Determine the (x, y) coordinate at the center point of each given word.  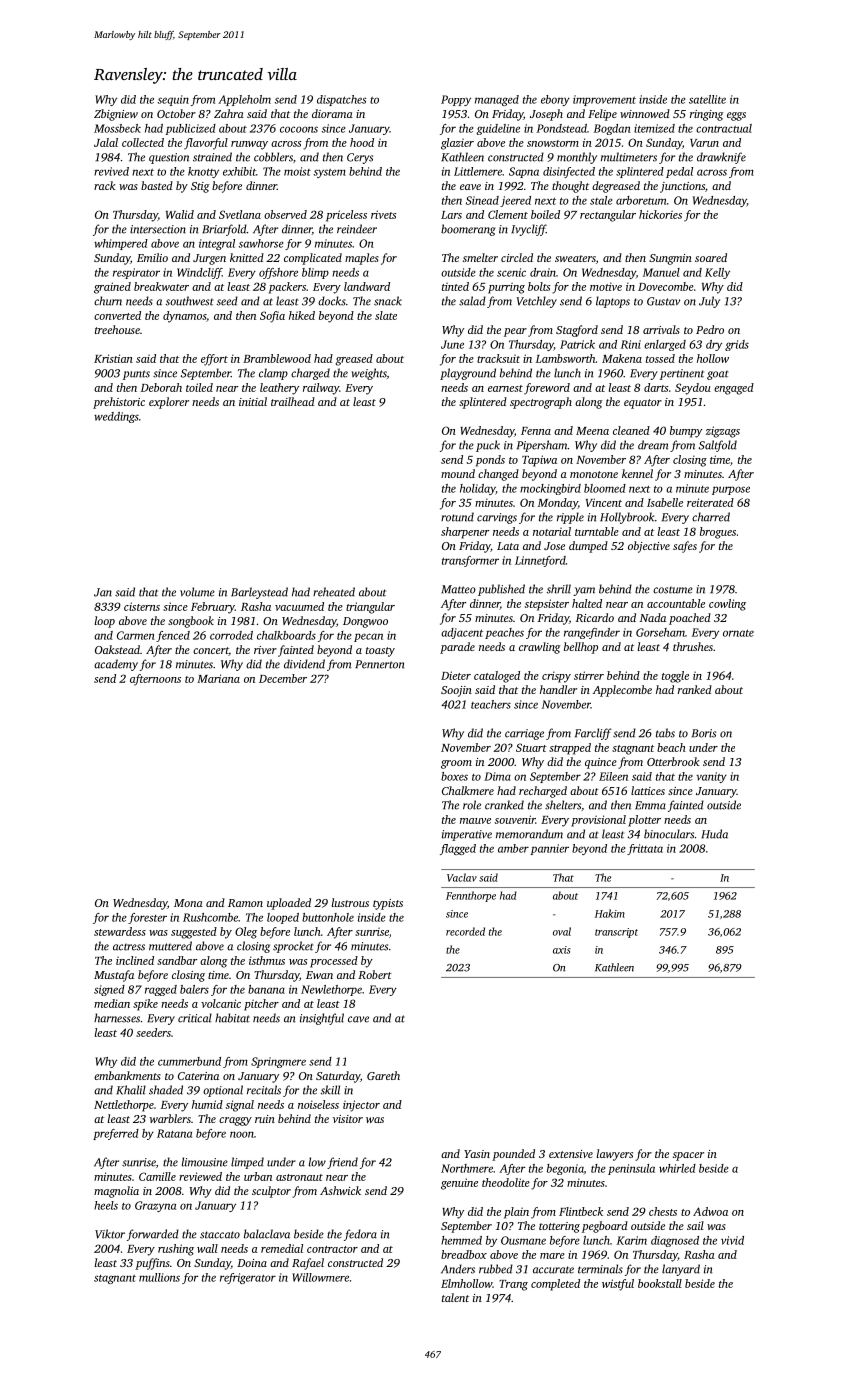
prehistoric (119, 403)
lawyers (615, 1155)
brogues (718, 533)
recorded (465, 931)
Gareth (383, 1075)
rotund (457, 517)
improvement (604, 100)
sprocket (293, 947)
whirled (677, 1168)
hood (362, 142)
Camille (157, 1176)
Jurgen (209, 259)
